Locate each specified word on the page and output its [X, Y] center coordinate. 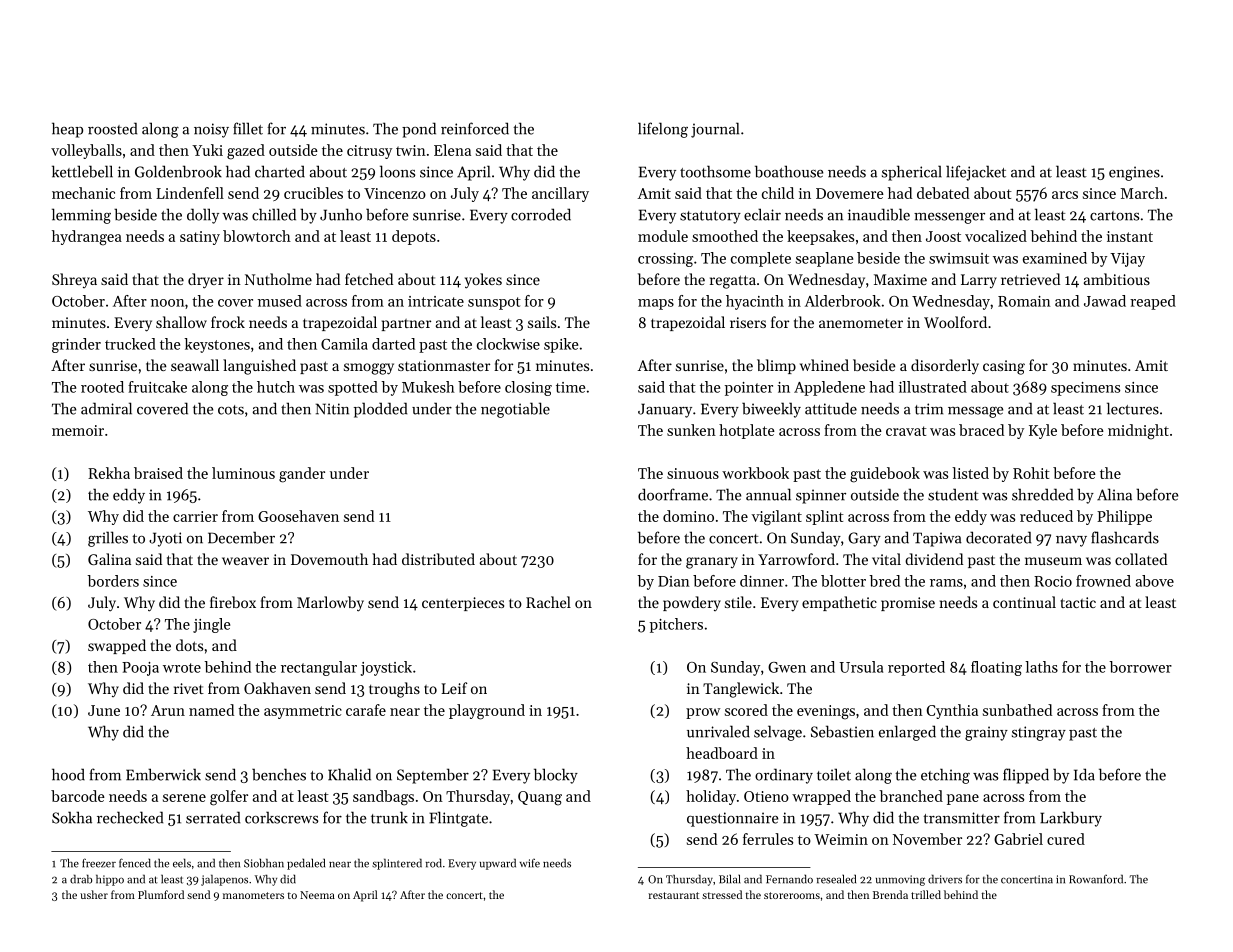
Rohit [1031, 473]
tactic [1078, 602]
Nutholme [278, 279]
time [570, 387]
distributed [438, 559]
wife [529, 863]
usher [94, 894]
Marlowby [330, 604]
